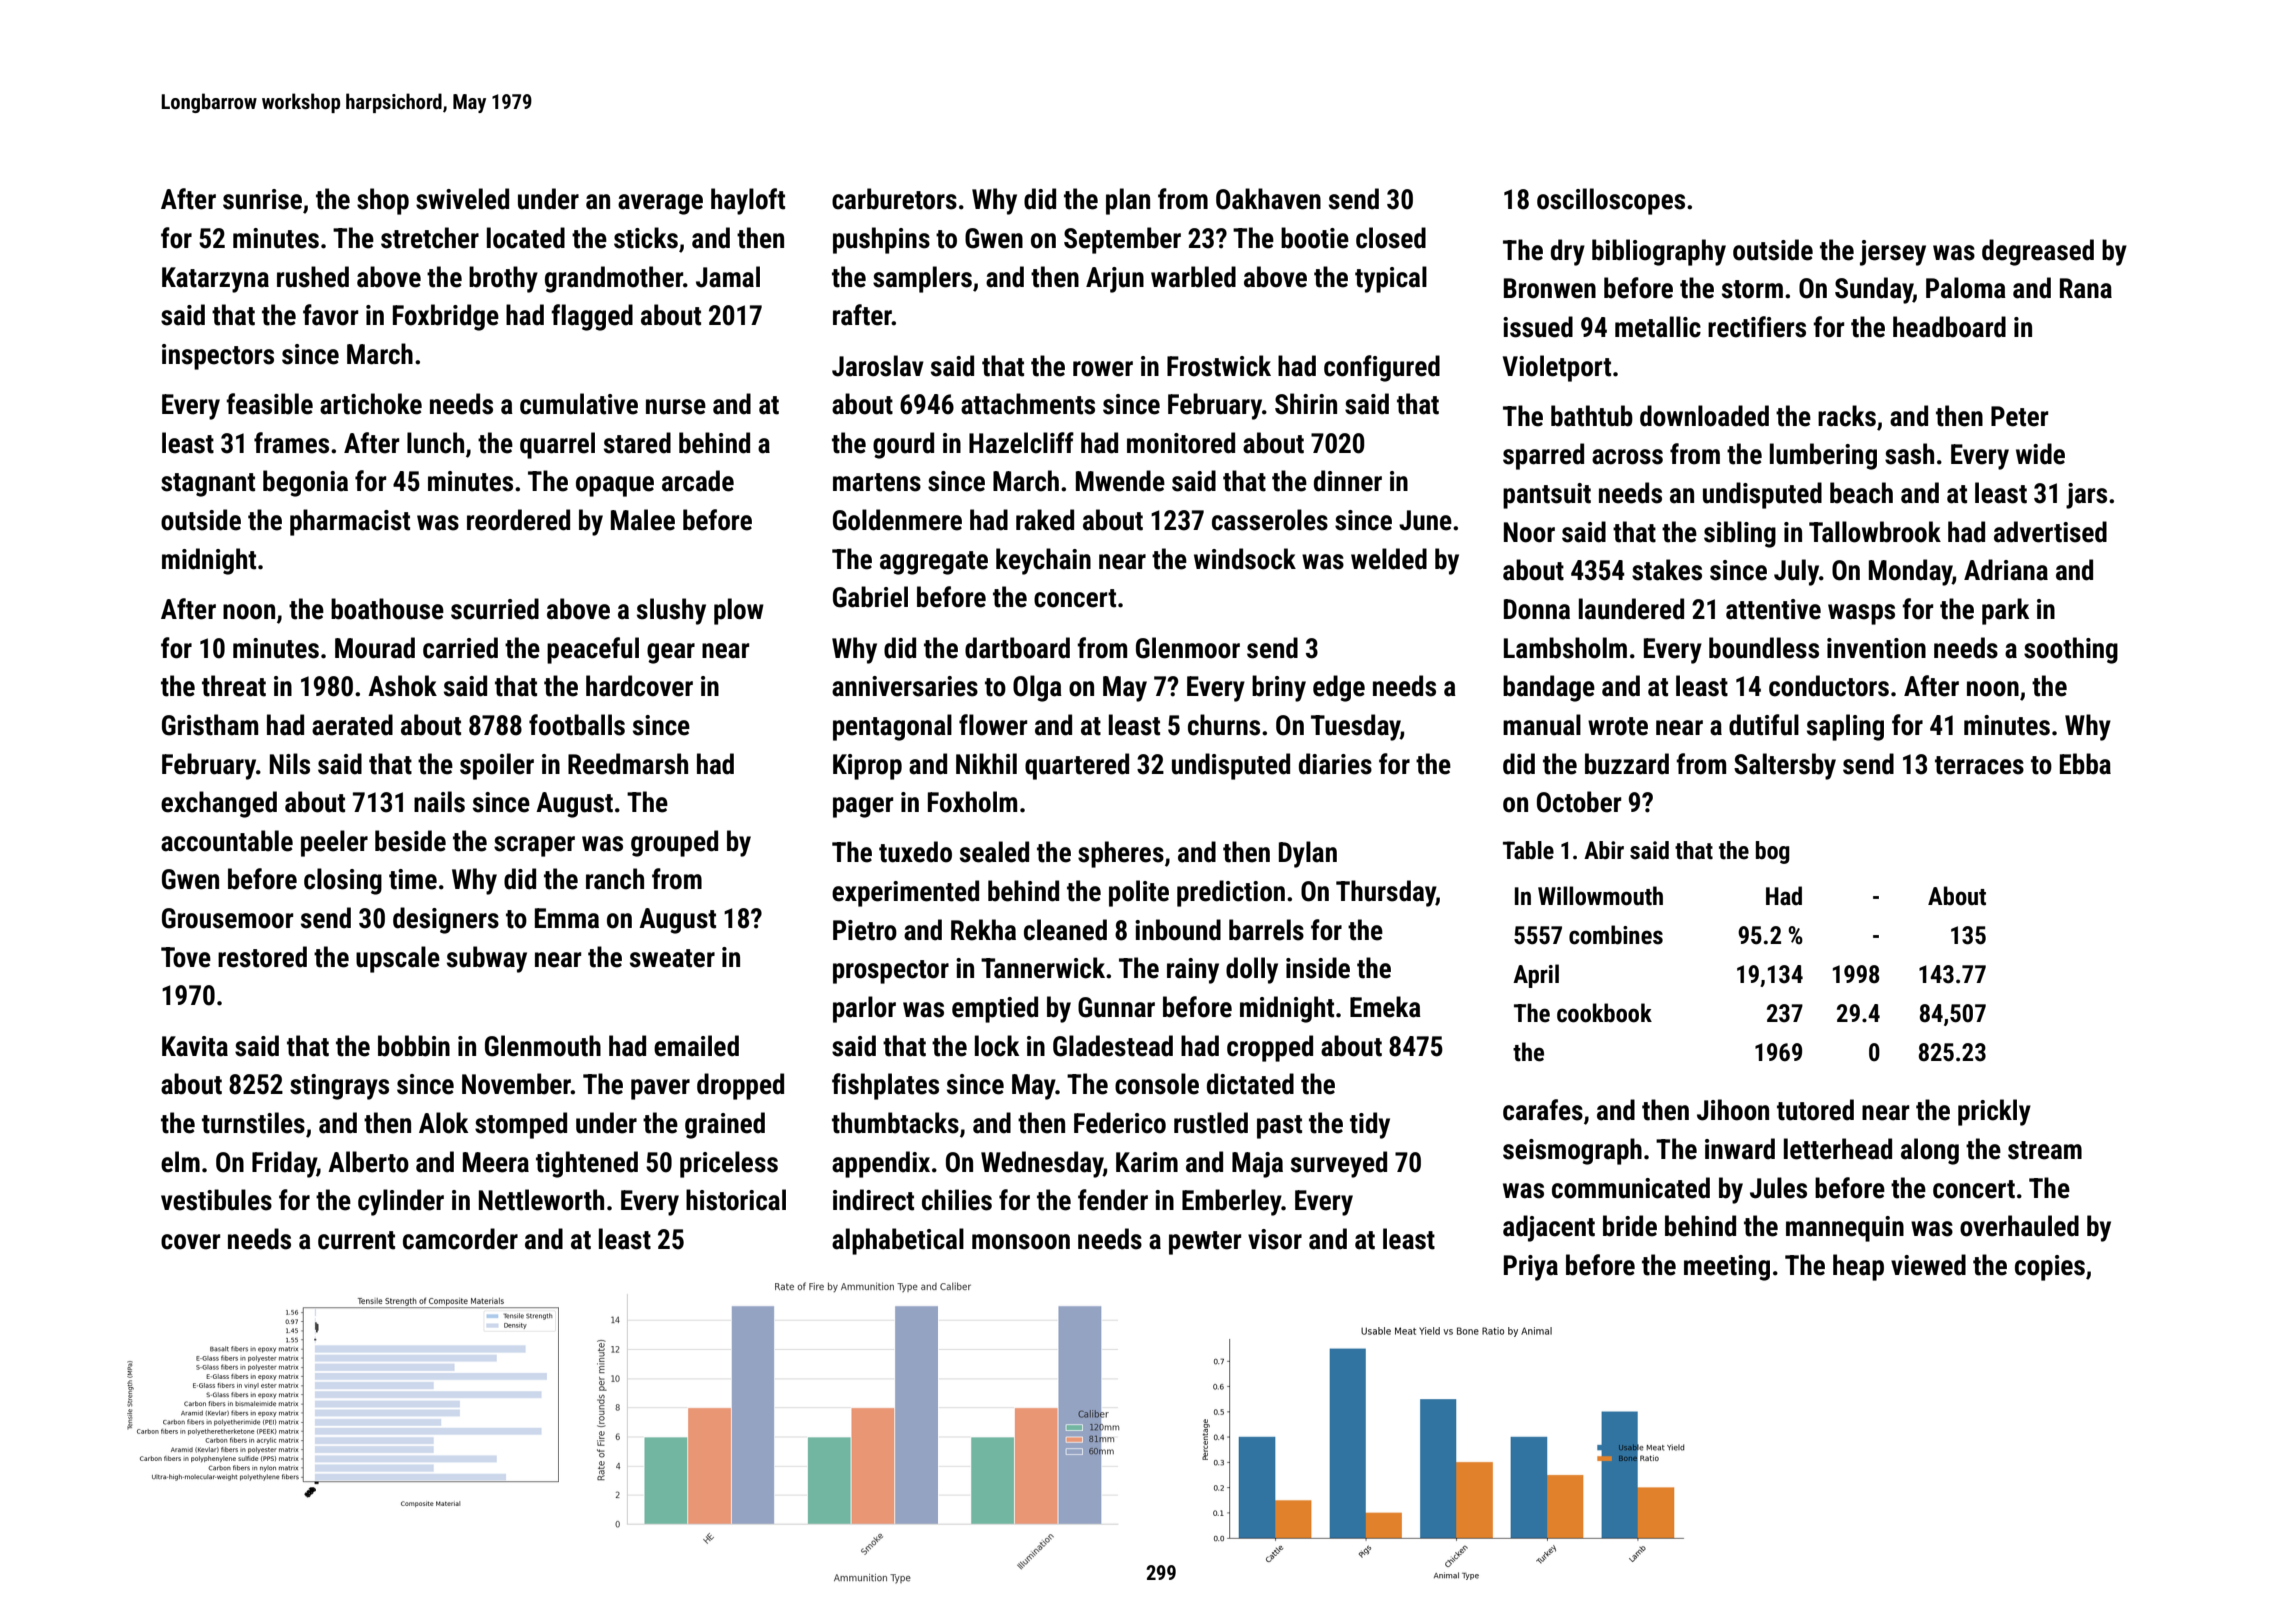  I want to click on Jaroslav, so click(878, 366).
